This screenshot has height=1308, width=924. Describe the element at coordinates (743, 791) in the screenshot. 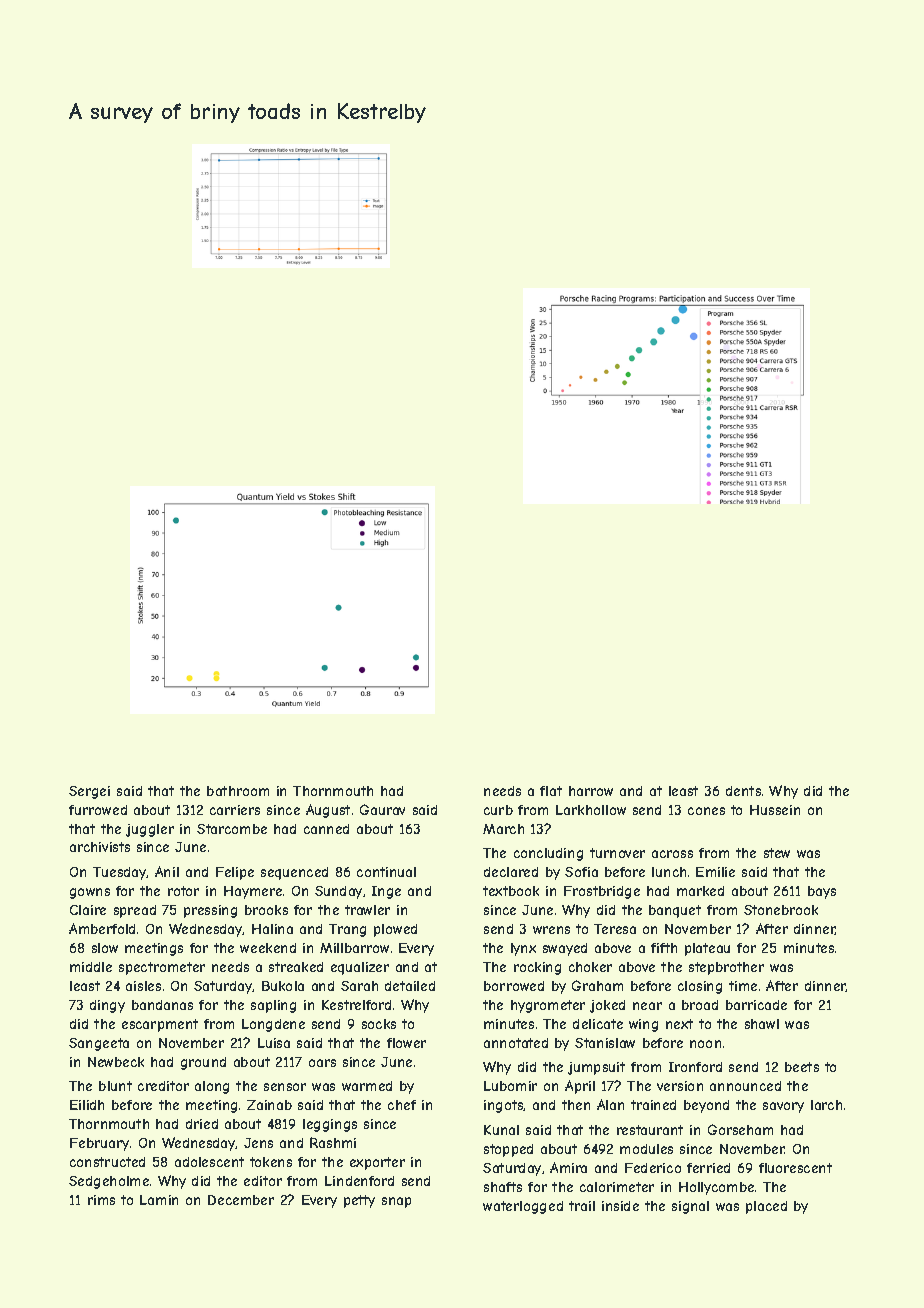

I see `dents` at that location.
